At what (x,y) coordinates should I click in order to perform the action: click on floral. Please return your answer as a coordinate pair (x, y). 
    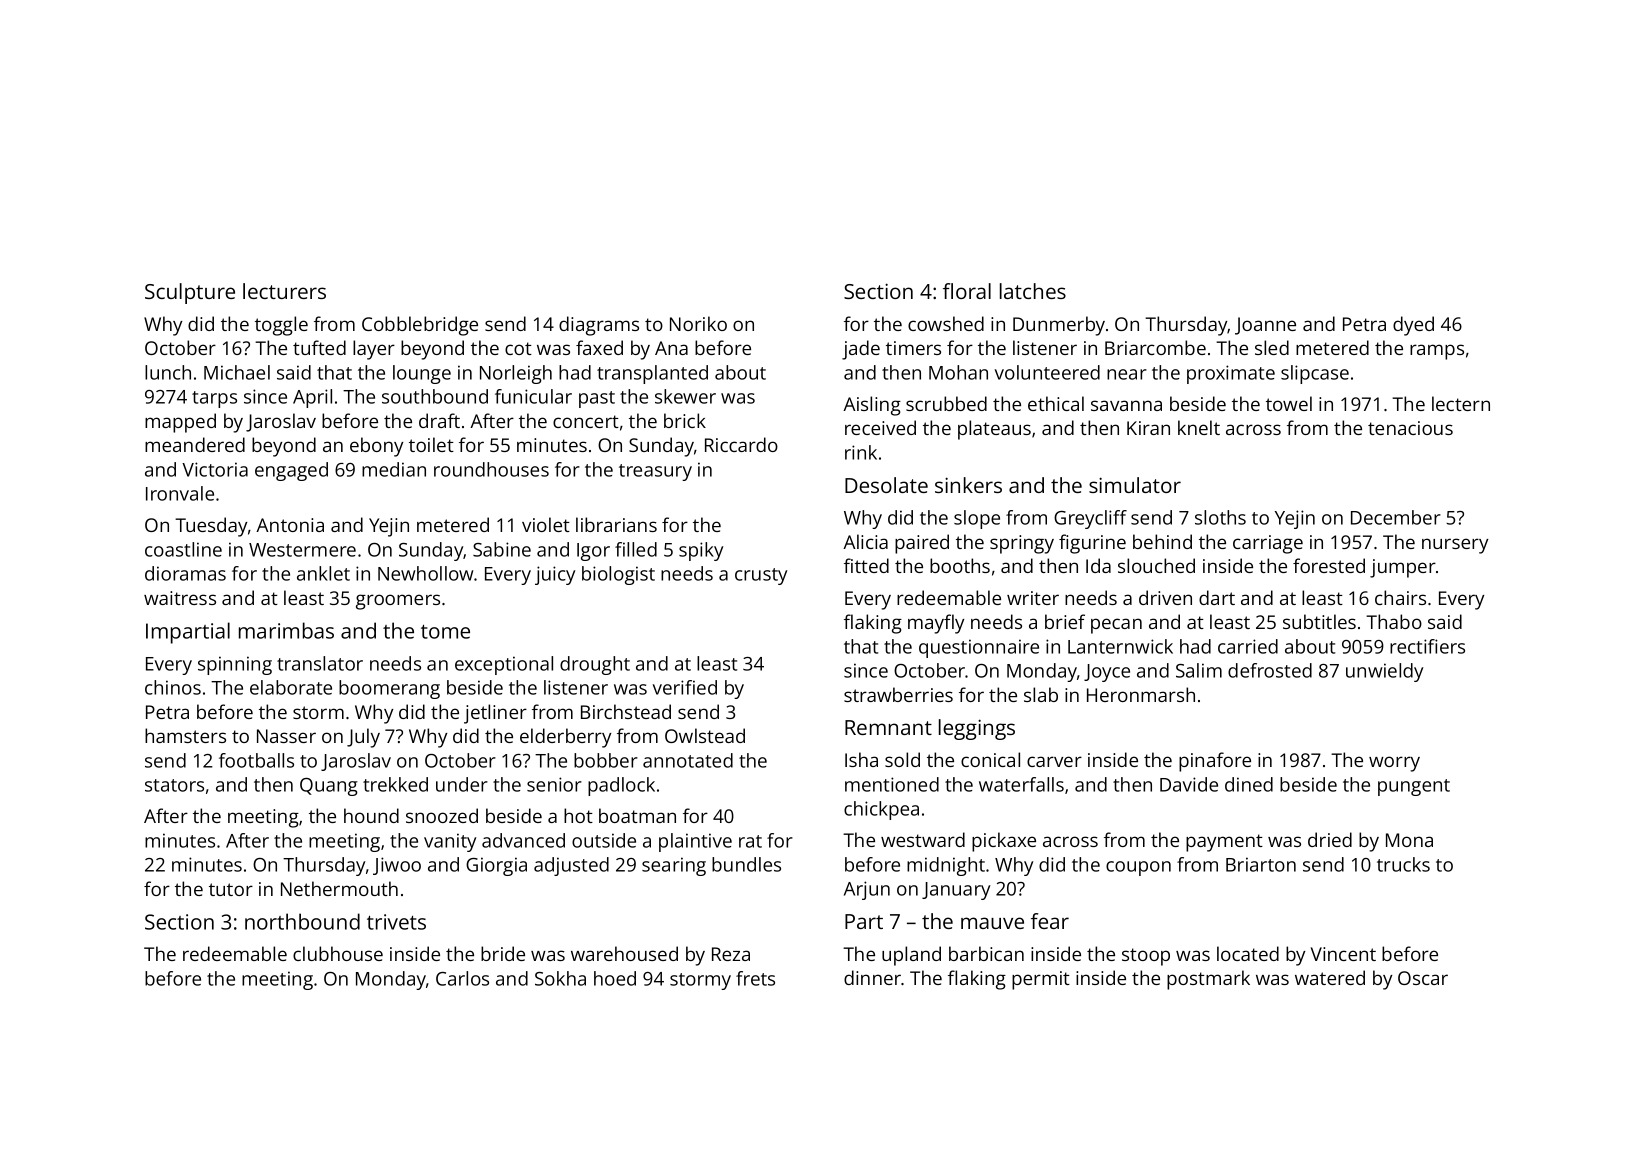
    Looking at the image, I should click on (967, 291).
